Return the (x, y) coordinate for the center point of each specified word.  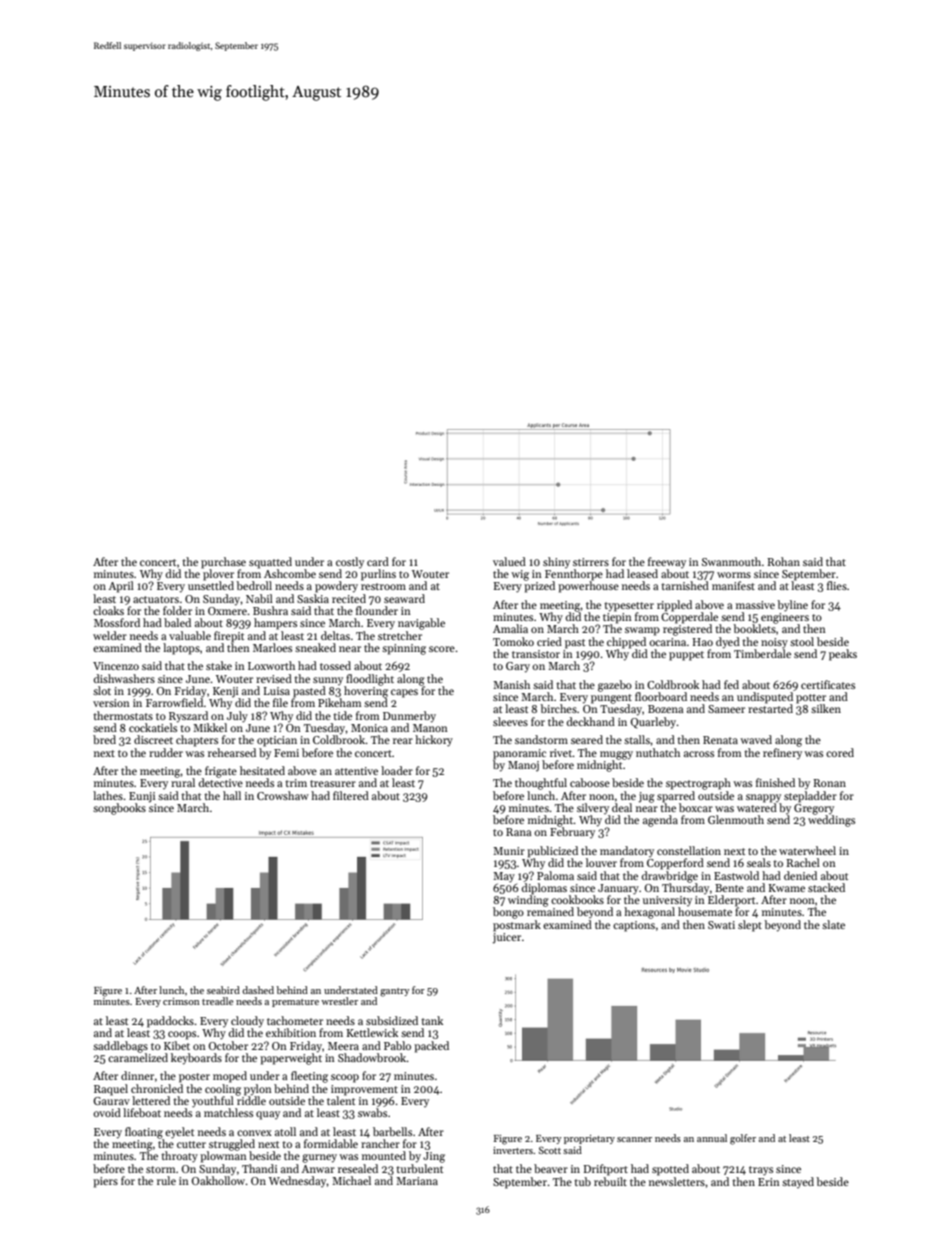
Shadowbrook (372, 1057)
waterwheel (807, 850)
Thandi (259, 1168)
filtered (351, 795)
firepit (229, 637)
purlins (378, 575)
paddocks (170, 1022)
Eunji (142, 797)
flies (837, 585)
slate (833, 924)
